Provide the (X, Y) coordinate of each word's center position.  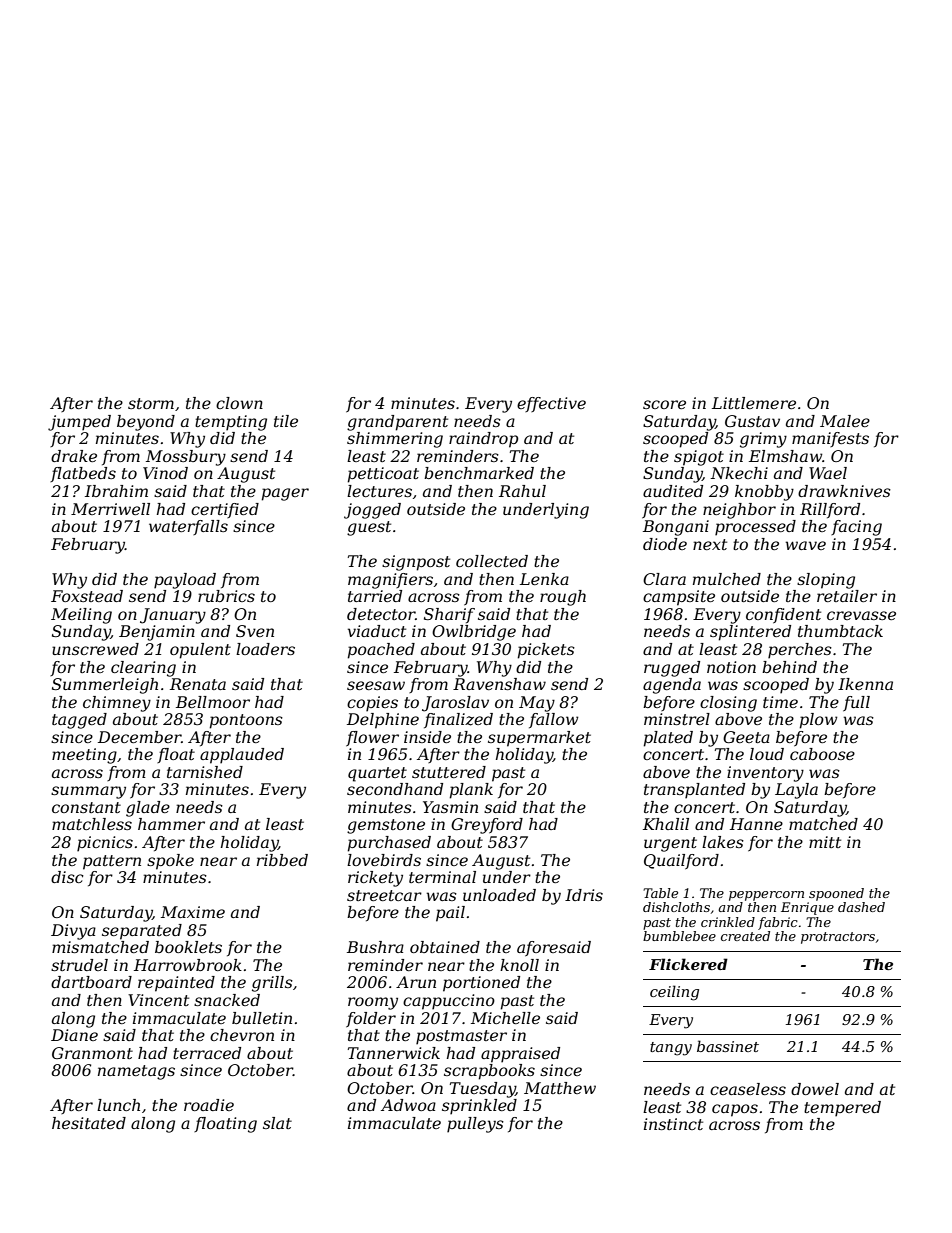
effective (551, 404)
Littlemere (754, 403)
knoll (519, 965)
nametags (136, 1072)
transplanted (694, 791)
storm (151, 403)
